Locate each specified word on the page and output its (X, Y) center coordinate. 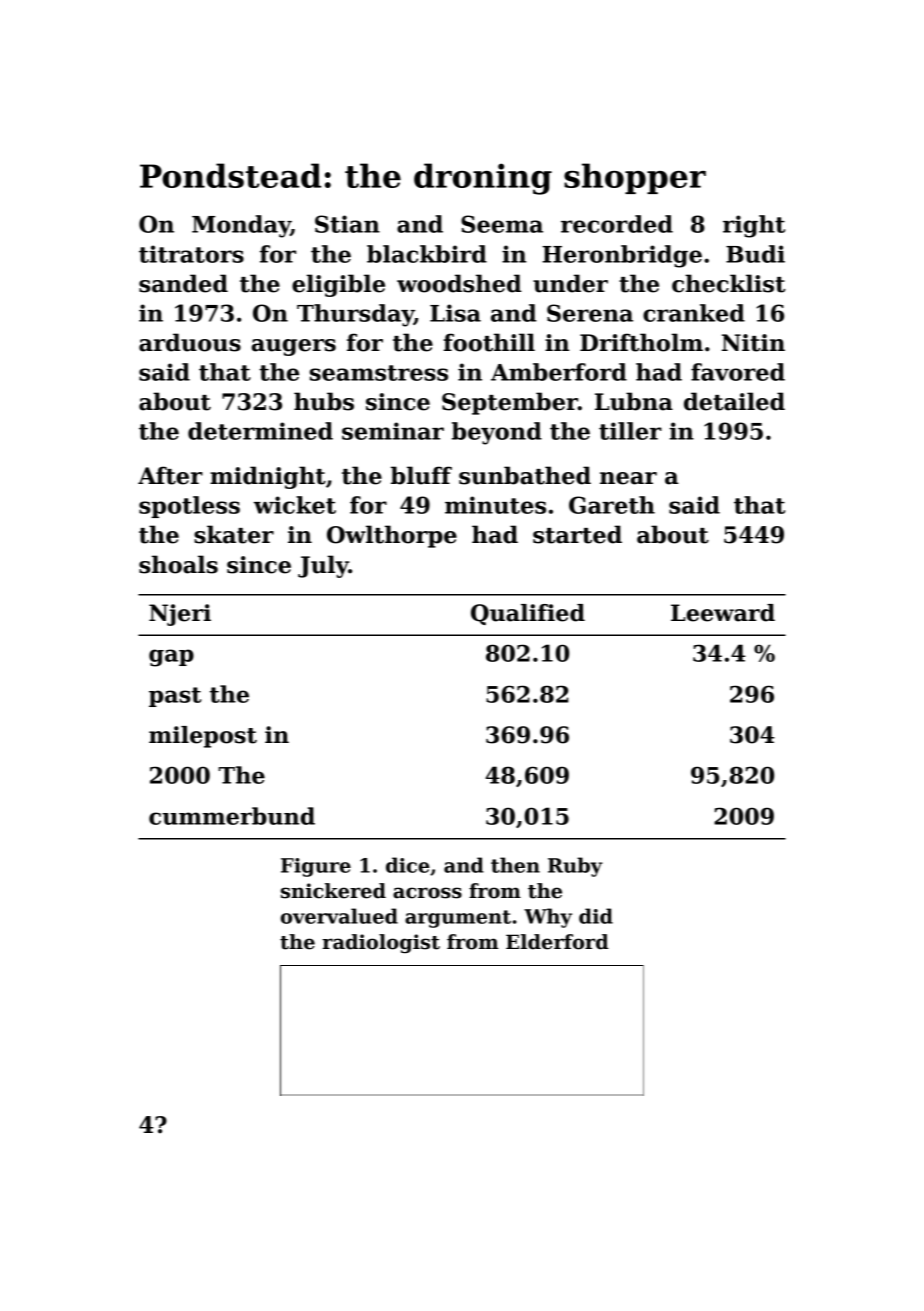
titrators (191, 254)
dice (408, 865)
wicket (295, 505)
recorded (617, 224)
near (628, 478)
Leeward (723, 613)
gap (171, 658)
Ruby (575, 867)
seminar (393, 431)
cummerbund (232, 816)
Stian (347, 224)
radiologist (381, 943)
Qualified (528, 614)
